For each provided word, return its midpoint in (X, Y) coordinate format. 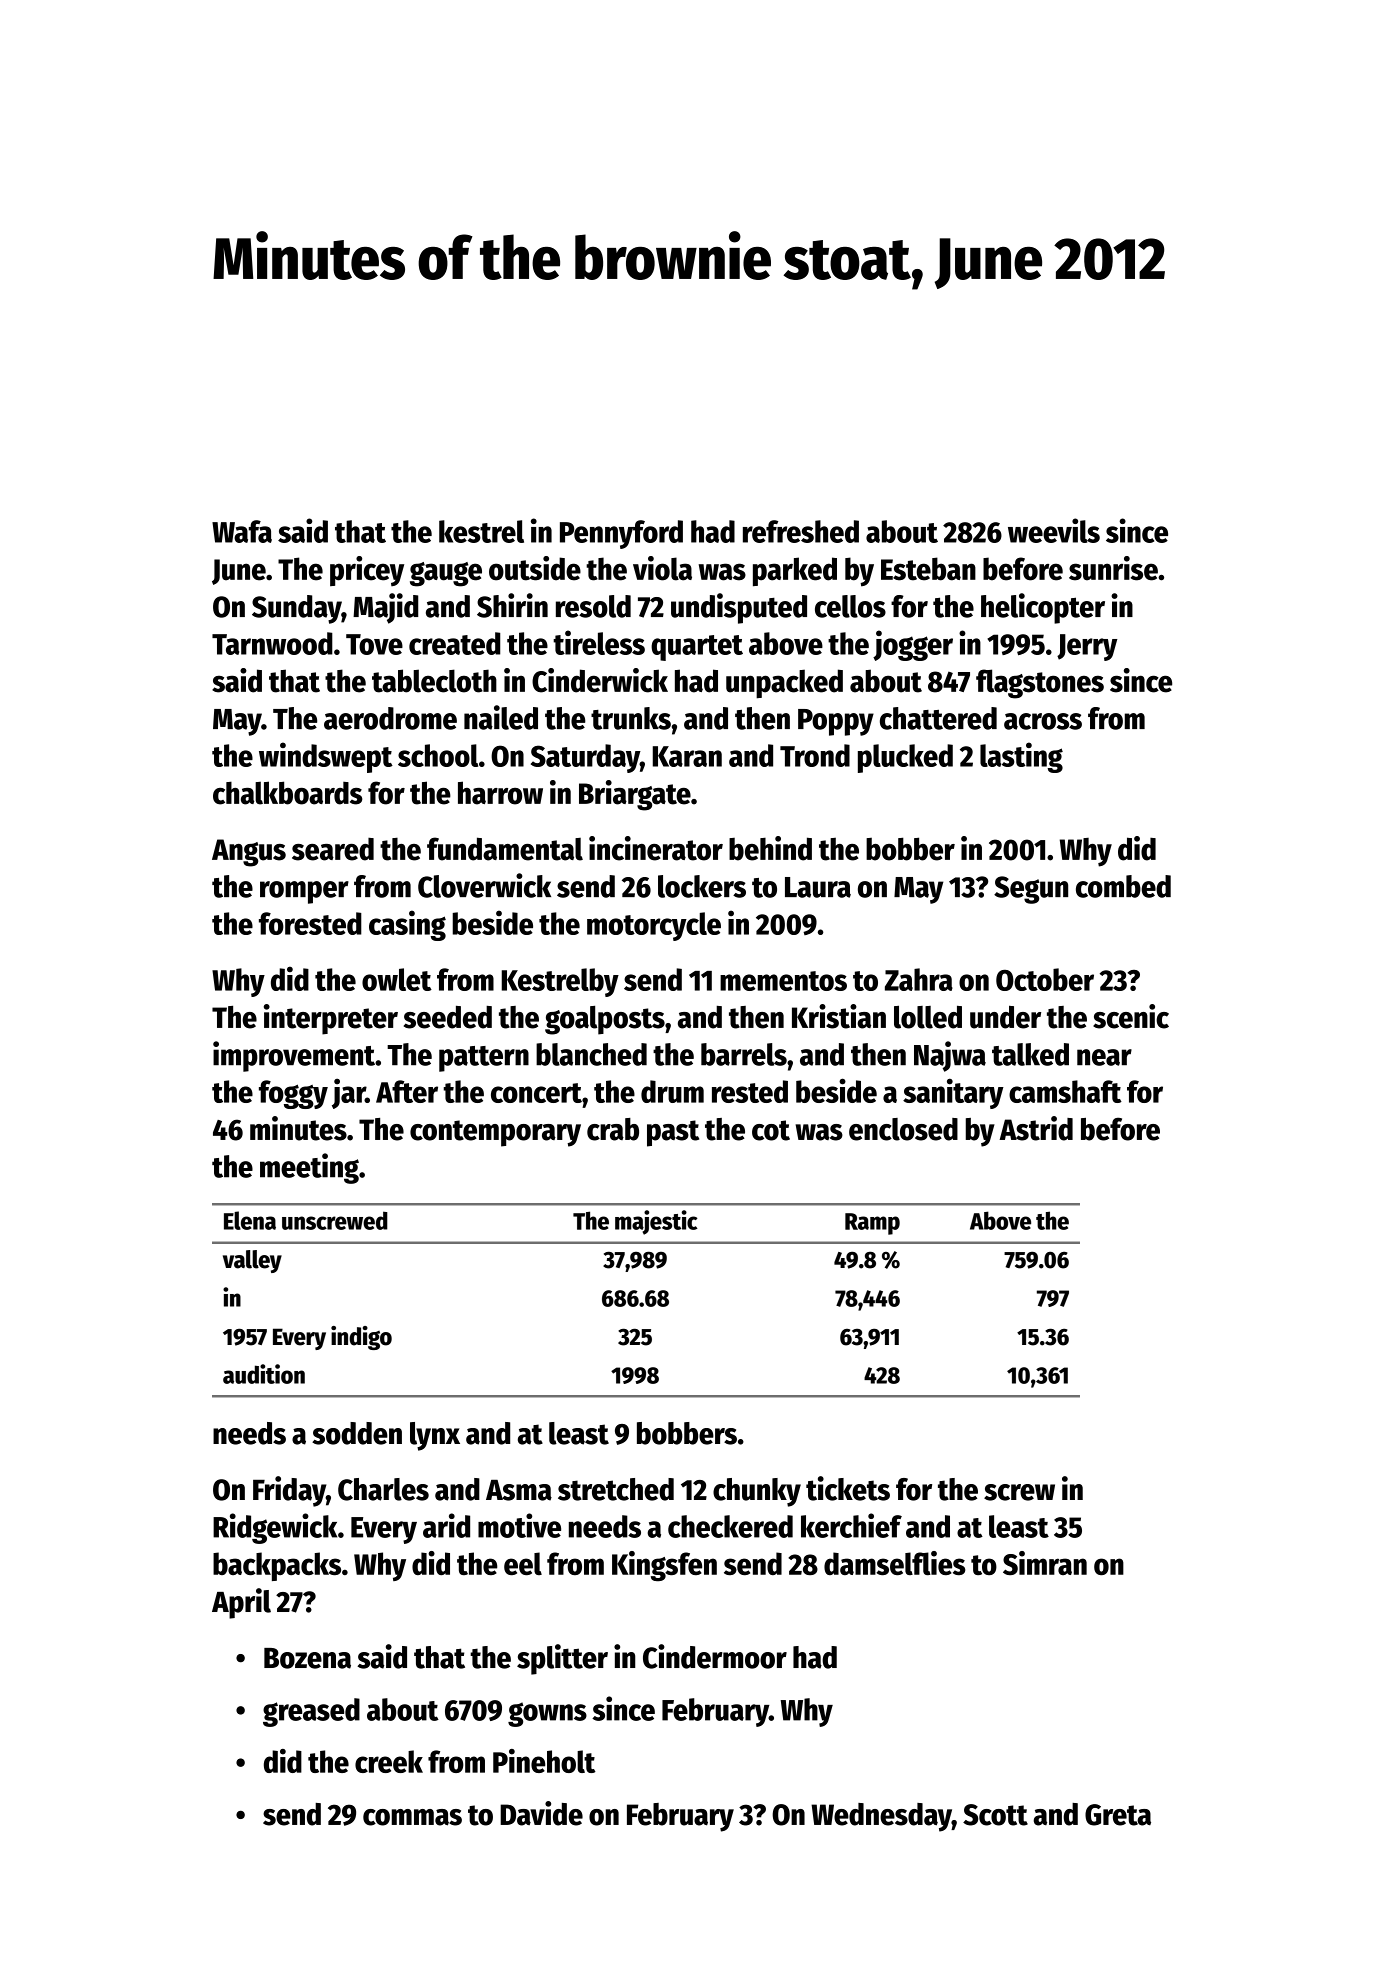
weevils (1054, 530)
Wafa (242, 531)
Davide (541, 1813)
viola (662, 568)
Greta (1118, 1815)
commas (412, 1817)
